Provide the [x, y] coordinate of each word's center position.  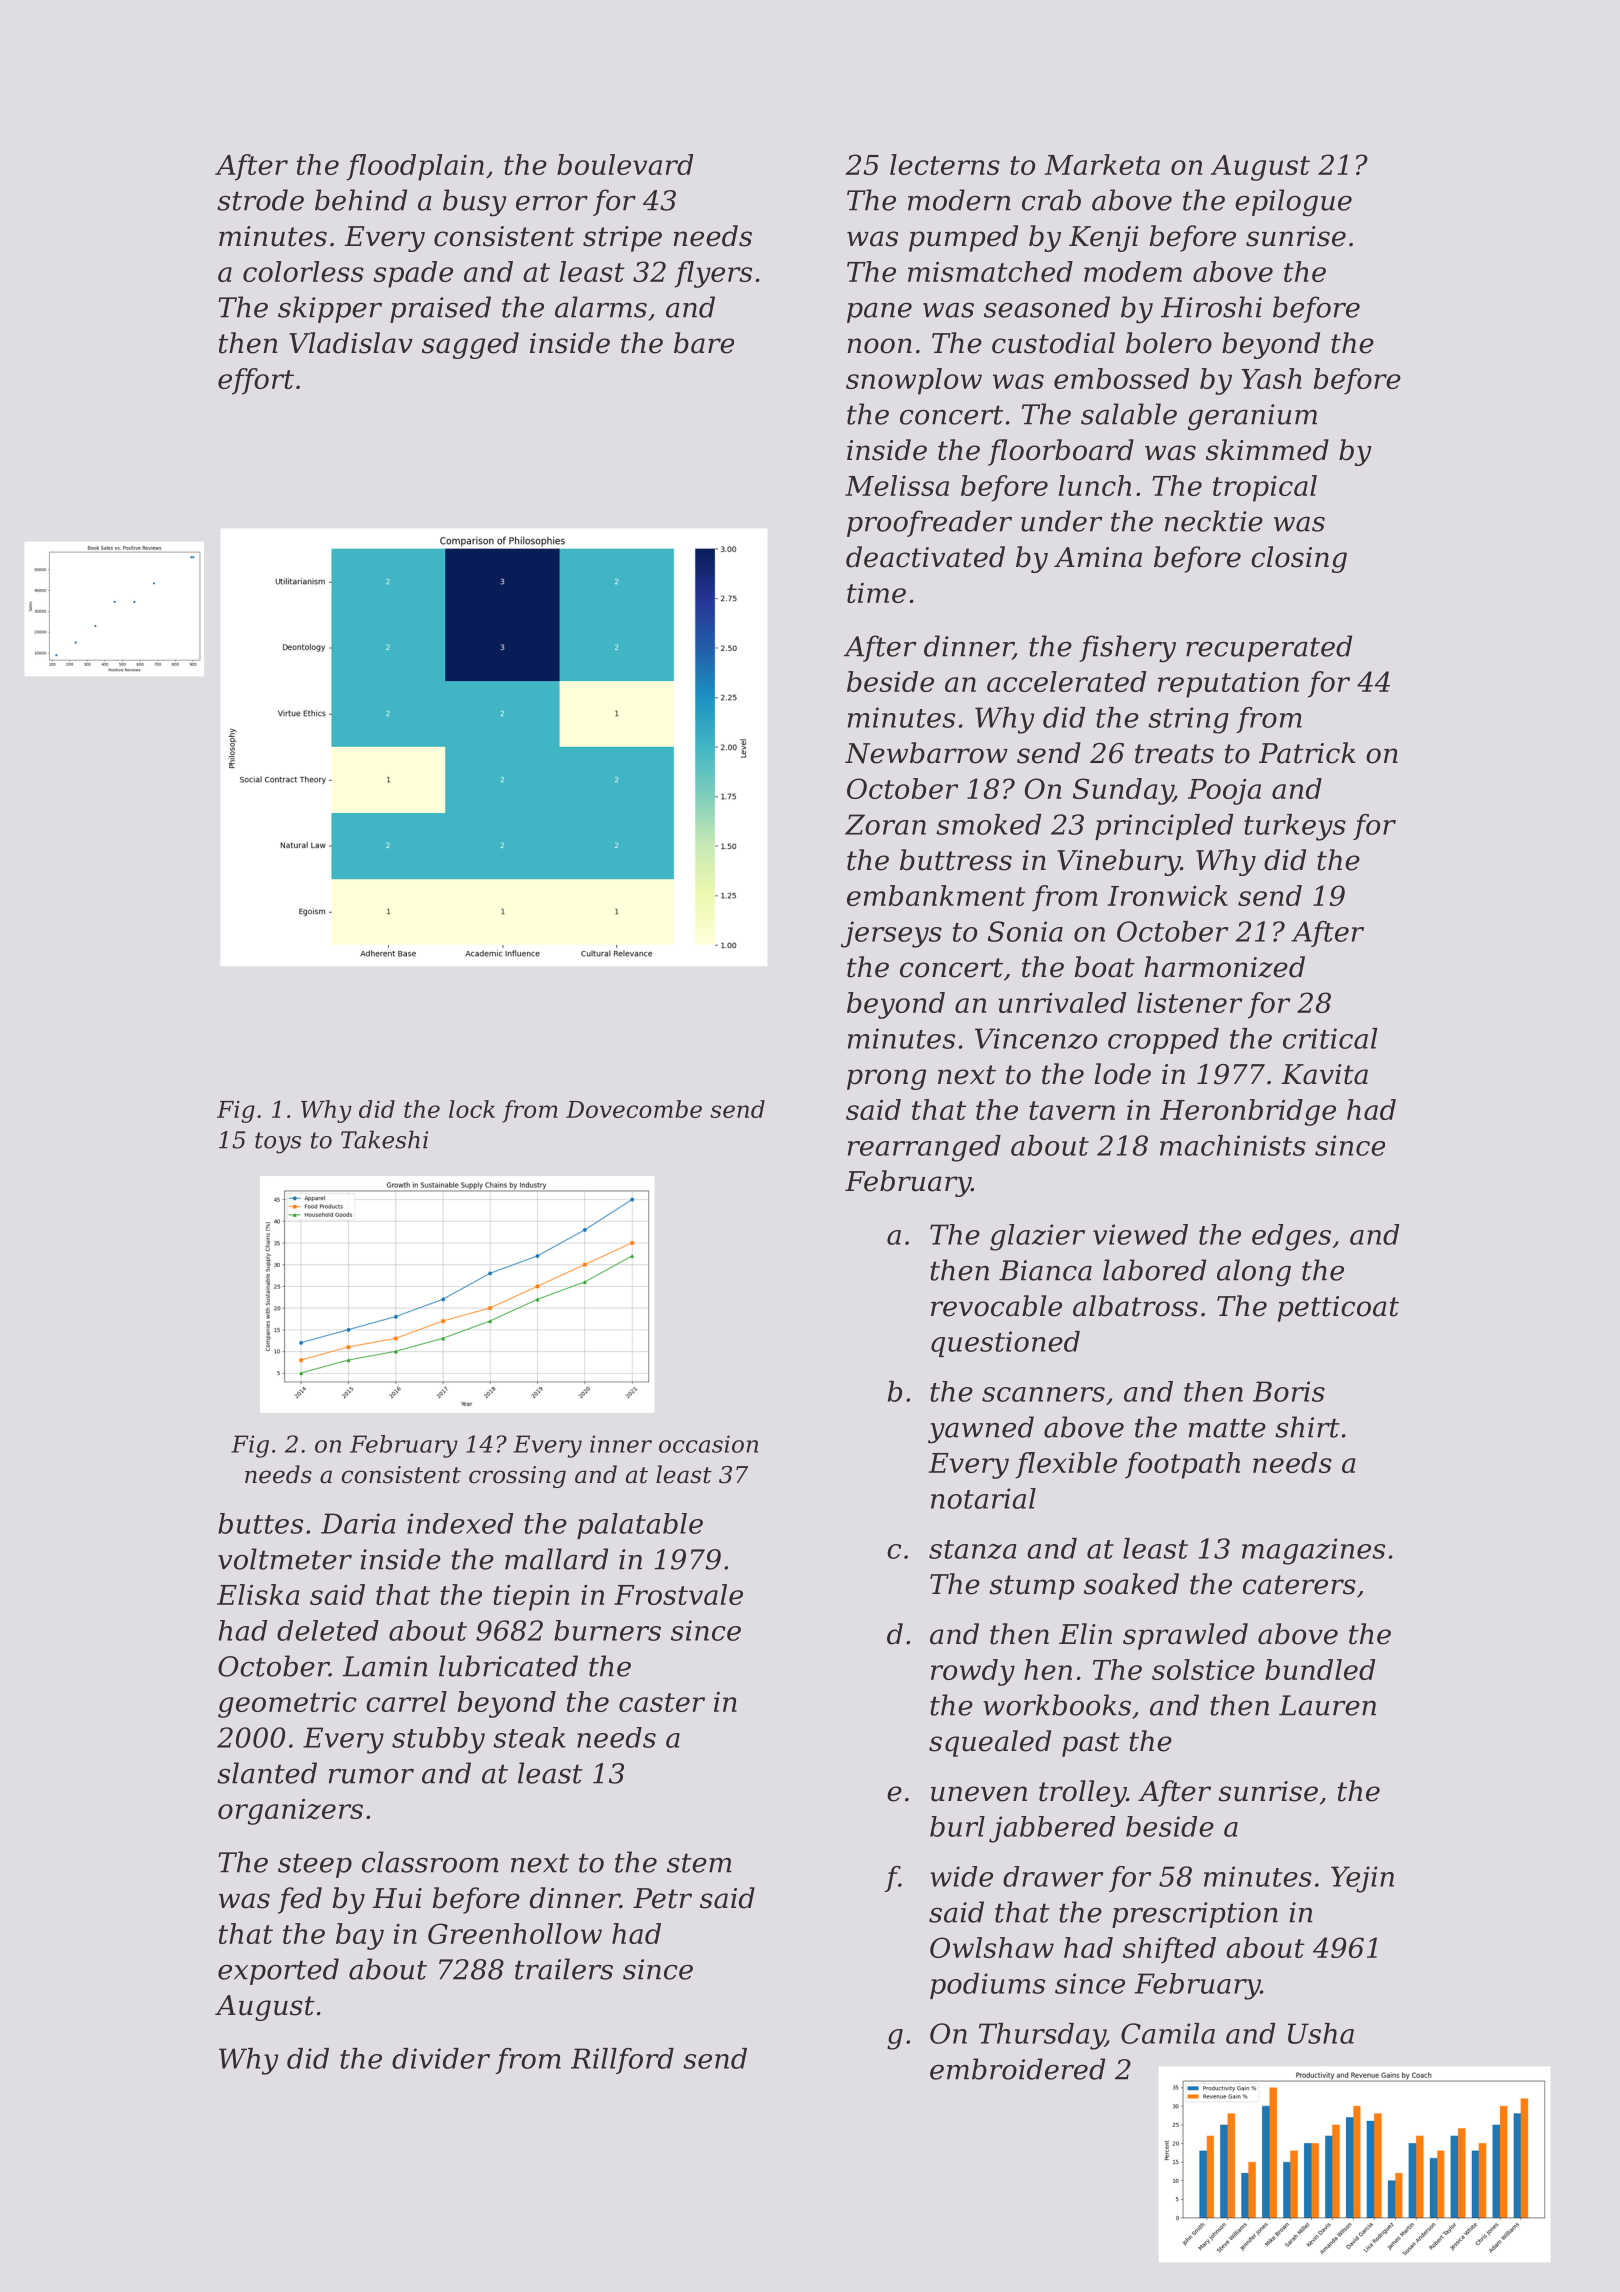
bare [704, 343]
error [552, 203]
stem [699, 1863]
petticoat [1338, 1309]
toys [278, 1143]
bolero [1169, 343]
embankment [936, 895]
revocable [996, 1306]
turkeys [1295, 827]
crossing [517, 1477]
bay [360, 1936]
